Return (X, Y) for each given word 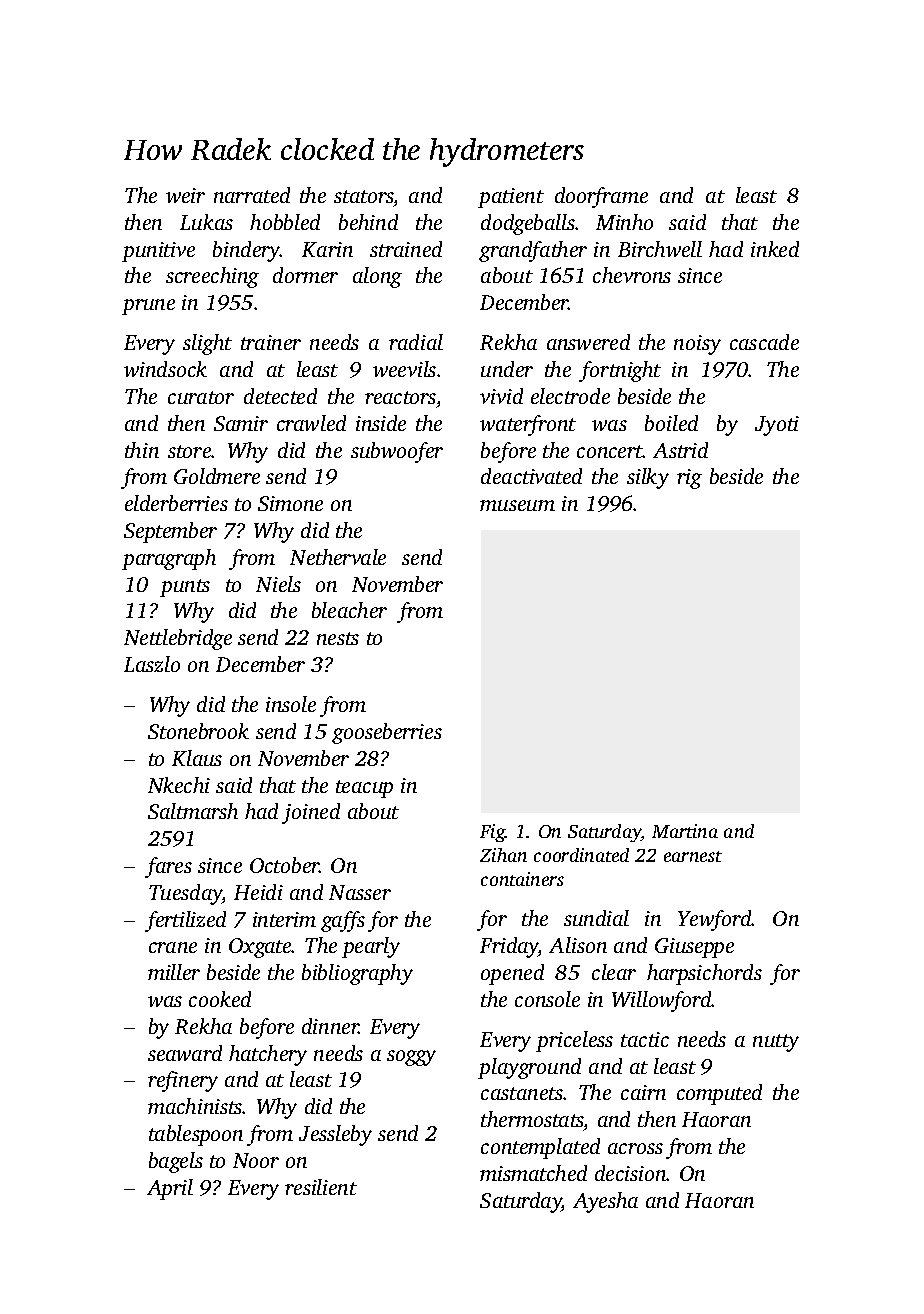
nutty (776, 1043)
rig (689, 479)
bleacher (349, 610)
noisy (697, 345)
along (377, 277)
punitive (158, 252)
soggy (411, 1058)
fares (168, 867)
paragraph (169, 559)
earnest (693, 856)
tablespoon (196, 1135)
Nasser (360, 892)
